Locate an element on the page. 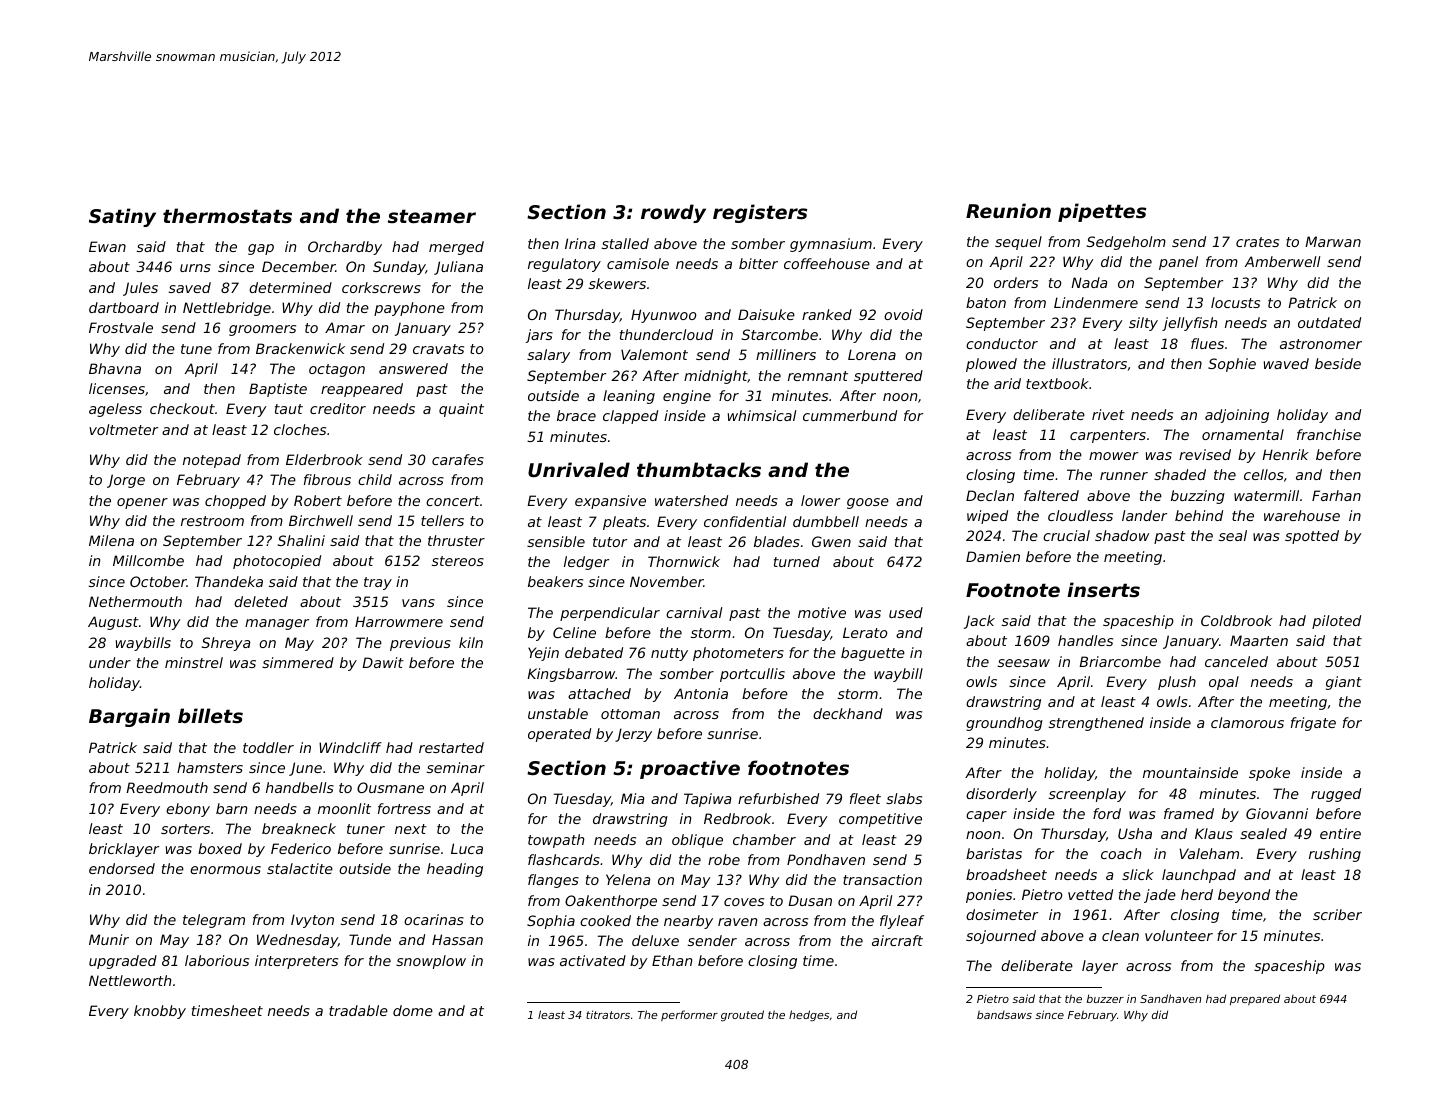 The height and width of the page is (1120, 1450). titrators is located at coordinates (608, 1014).
